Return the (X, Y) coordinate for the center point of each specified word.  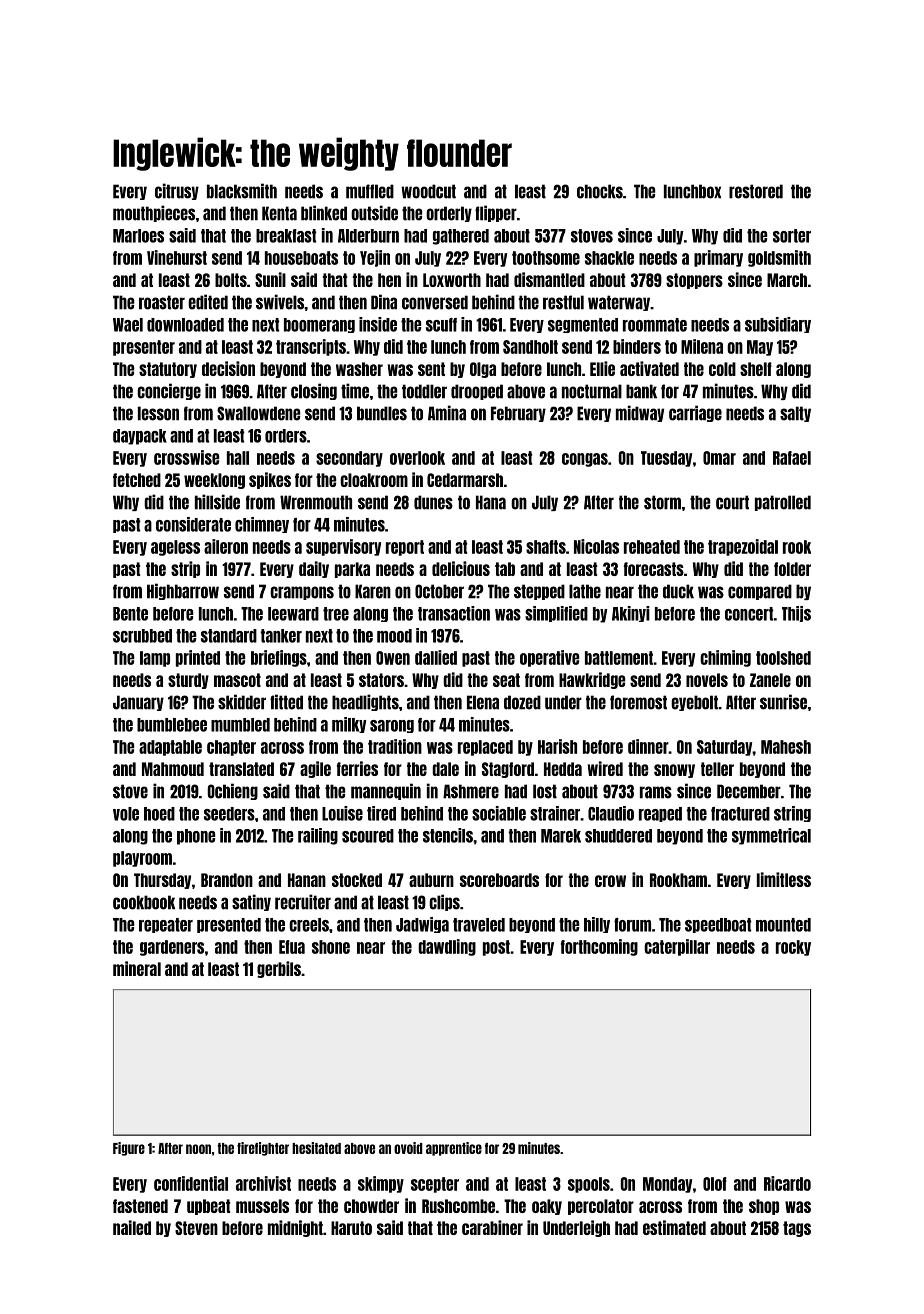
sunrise (783, 702)
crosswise (186, 457)
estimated (674, 1227)
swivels (280, 302)
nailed (132, 1227)
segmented (583, 325)
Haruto (351, 1228)
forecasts (654, 569)
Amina (447, 413)
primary (718, 258)
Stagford (508, 770)
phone (196, 837)
